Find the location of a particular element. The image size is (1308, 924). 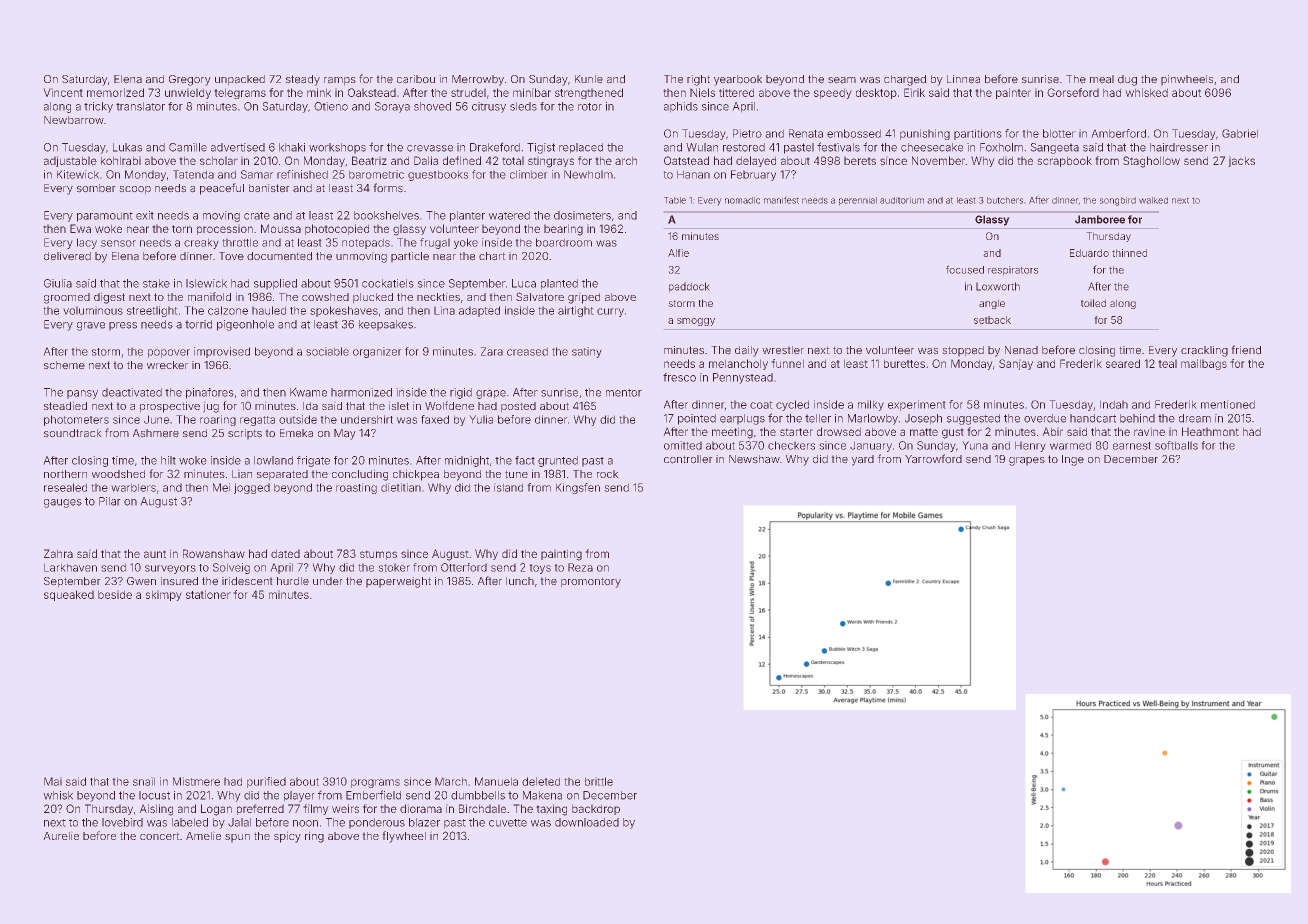

downloaded is located at coordinates (587, 822).
